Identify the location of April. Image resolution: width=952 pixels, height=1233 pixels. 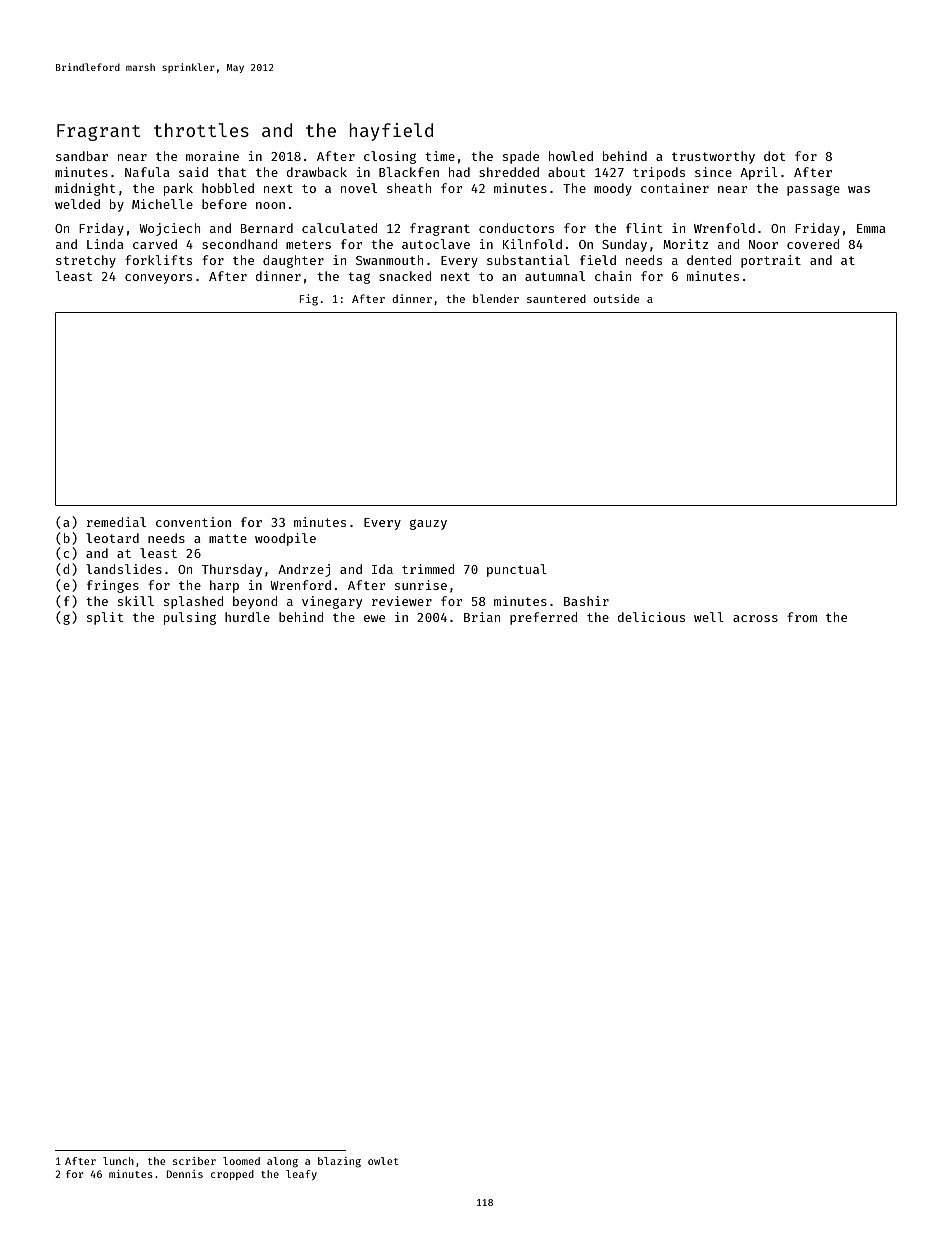
(759, 173).
